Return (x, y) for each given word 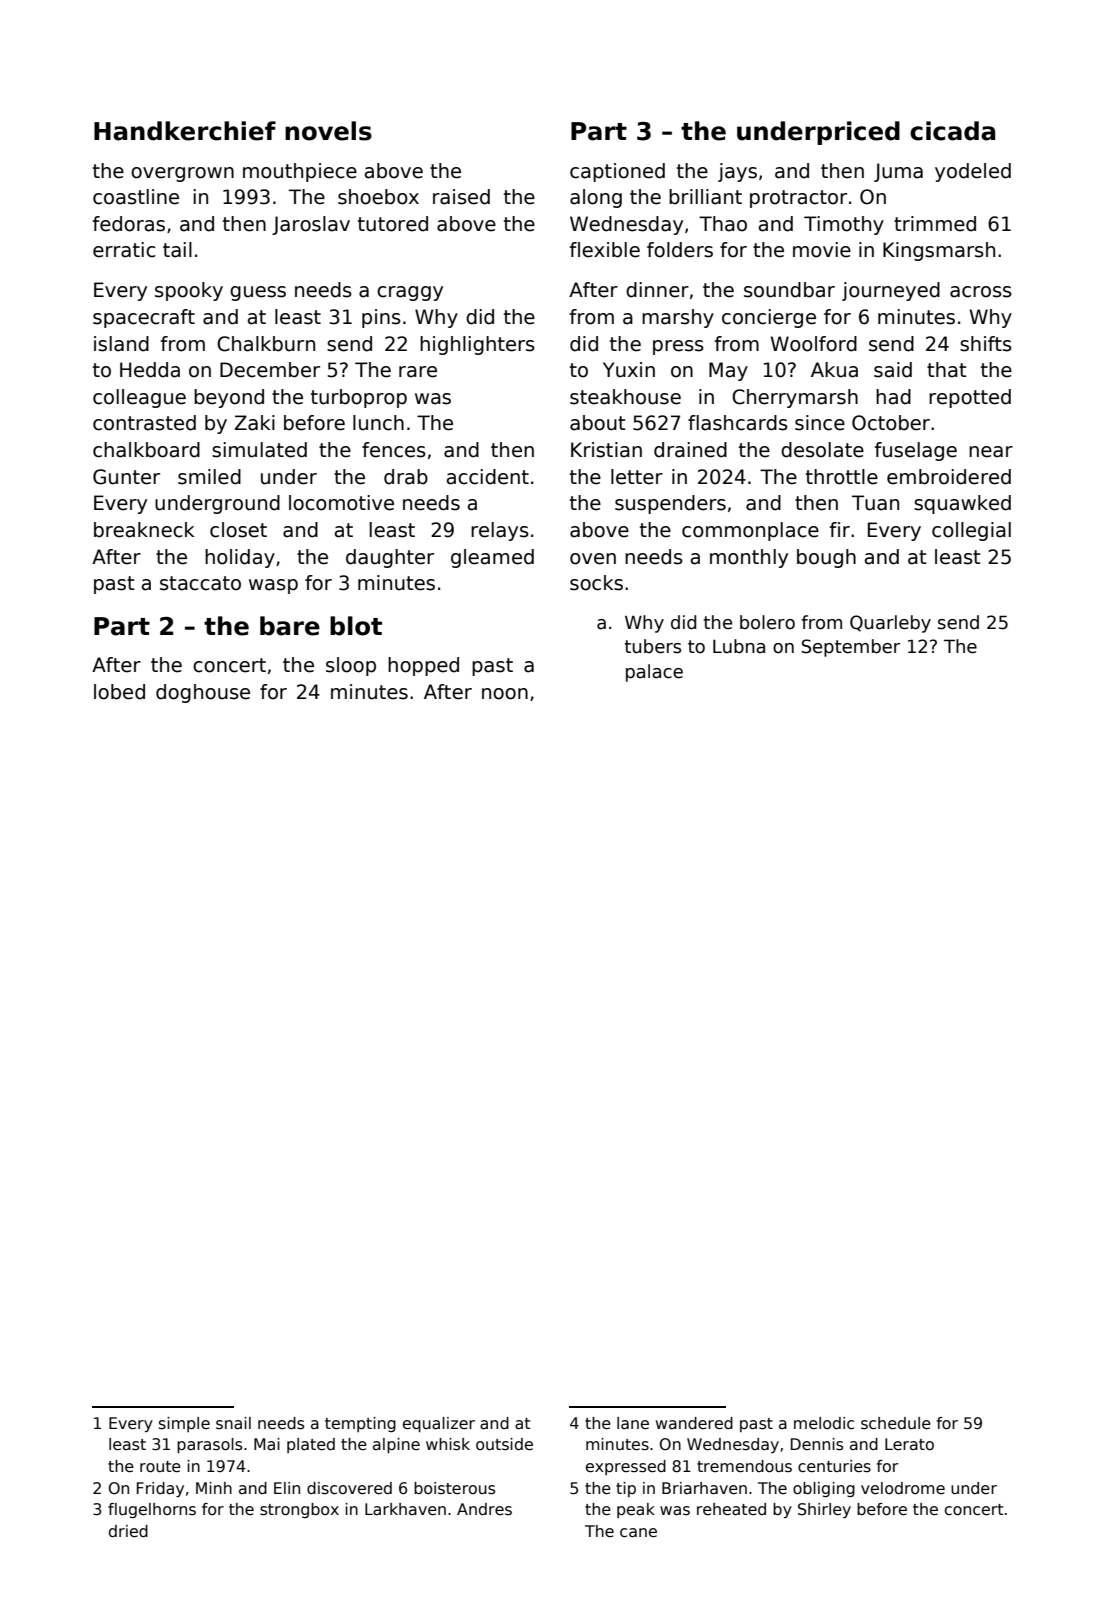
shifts (986, 344)
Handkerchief (185, 131)
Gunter (126, 477)
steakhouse (625, 397)
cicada (952, 131)
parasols (209, 1445)
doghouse (203, 693)
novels (328, 131)
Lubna (739, 646)
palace (654, 673)
